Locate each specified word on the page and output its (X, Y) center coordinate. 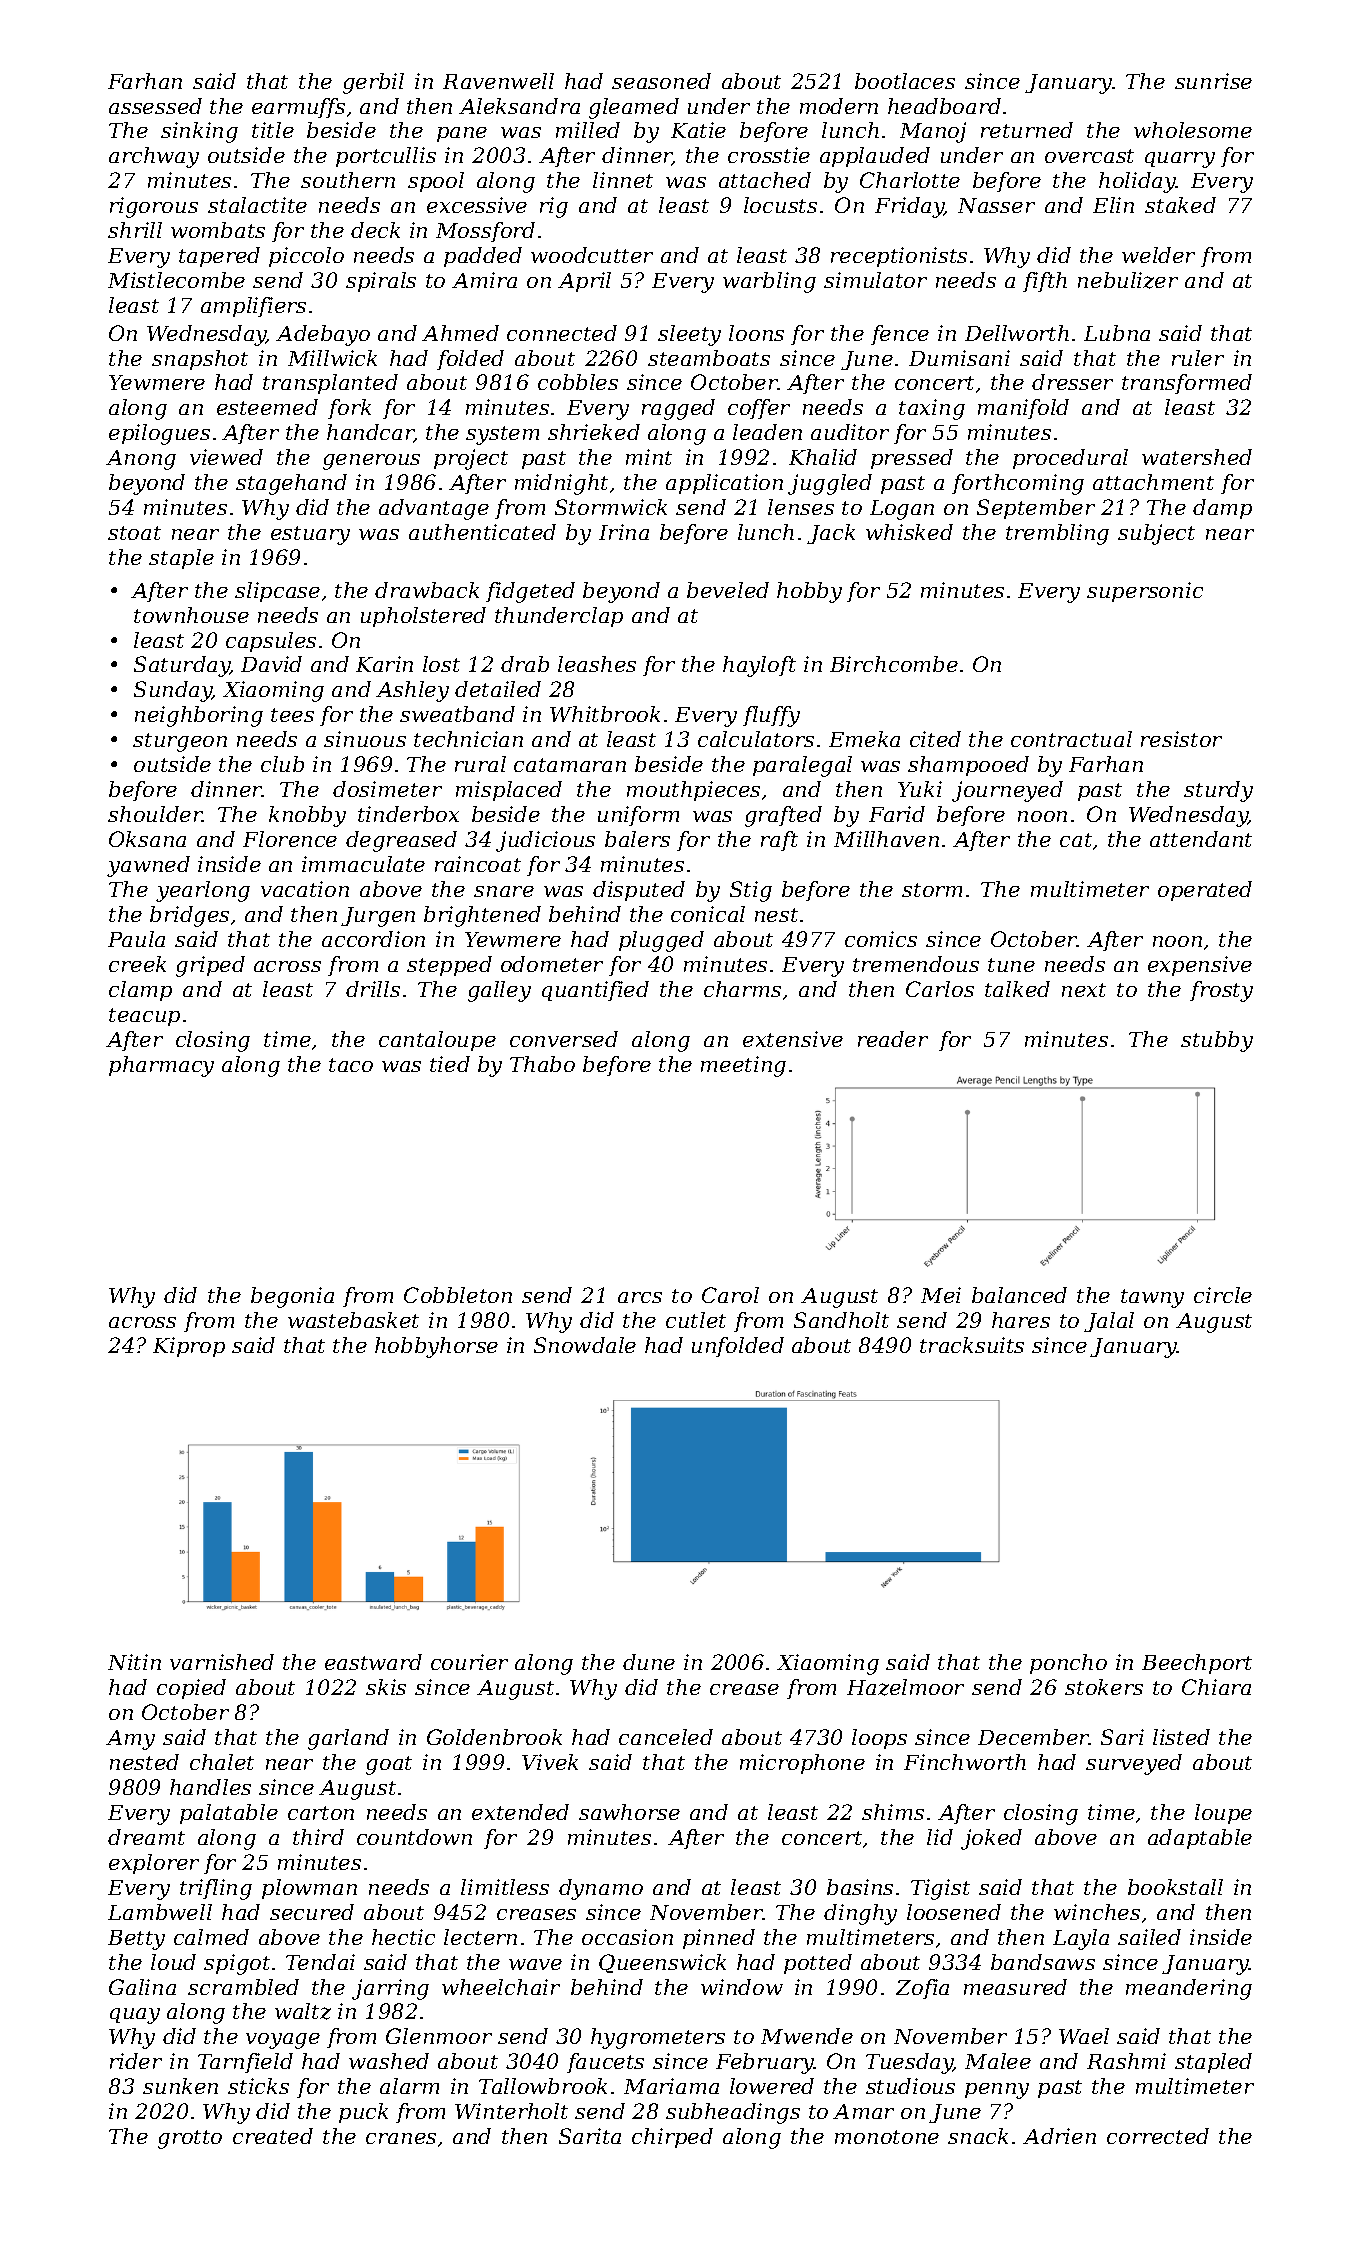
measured (1015, 1987)
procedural (1070, 459)
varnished (222, 1662)
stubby (1217, 1041)
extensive (793, 1039)
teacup (144, 1017)
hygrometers (658, 2038)
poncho (1068, 1664)
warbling (769, 282)
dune (649, 1662)
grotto (190, 2139)
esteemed (267, 407)
